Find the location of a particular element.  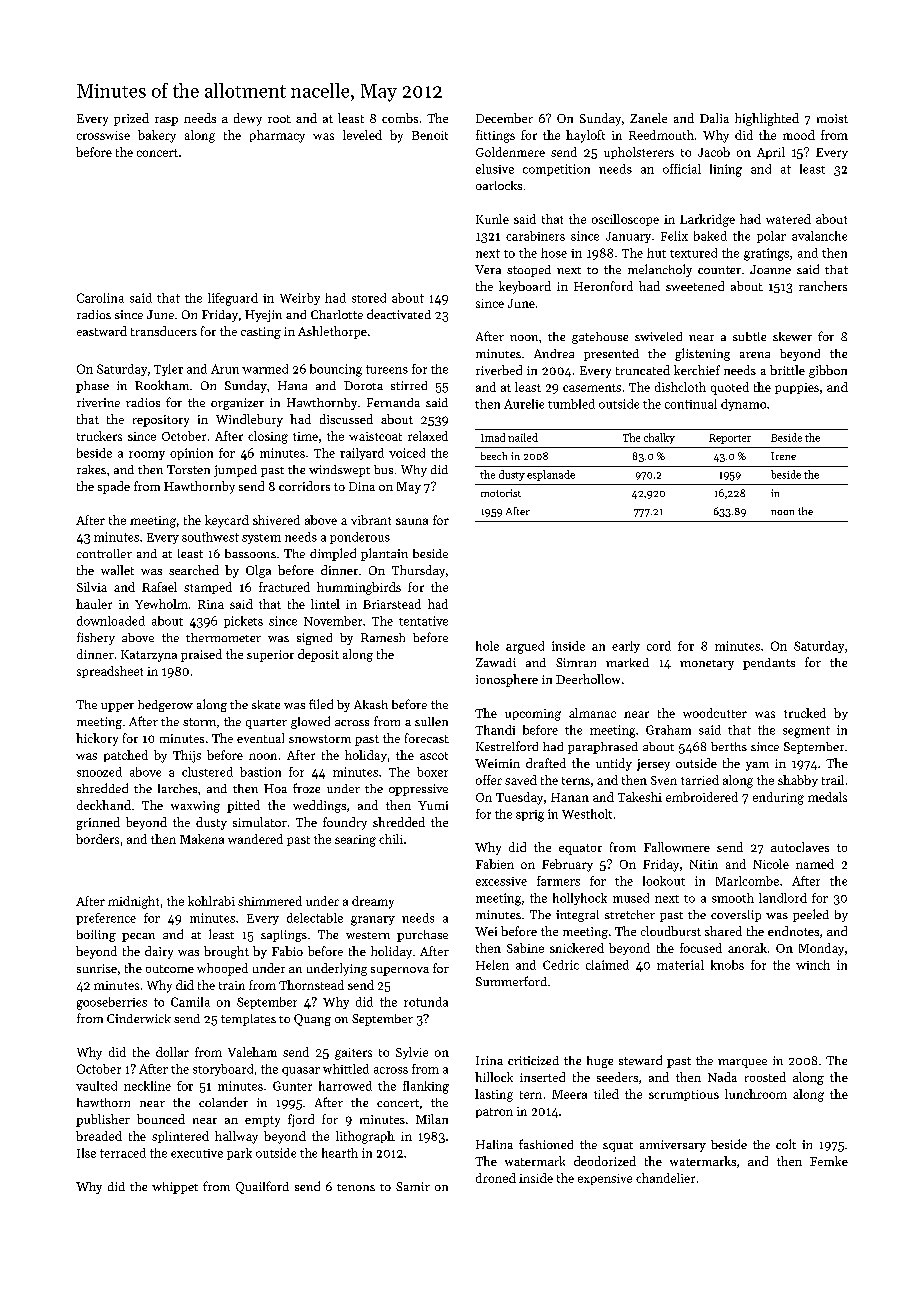

forecast is located at coordinates (427, 738).
